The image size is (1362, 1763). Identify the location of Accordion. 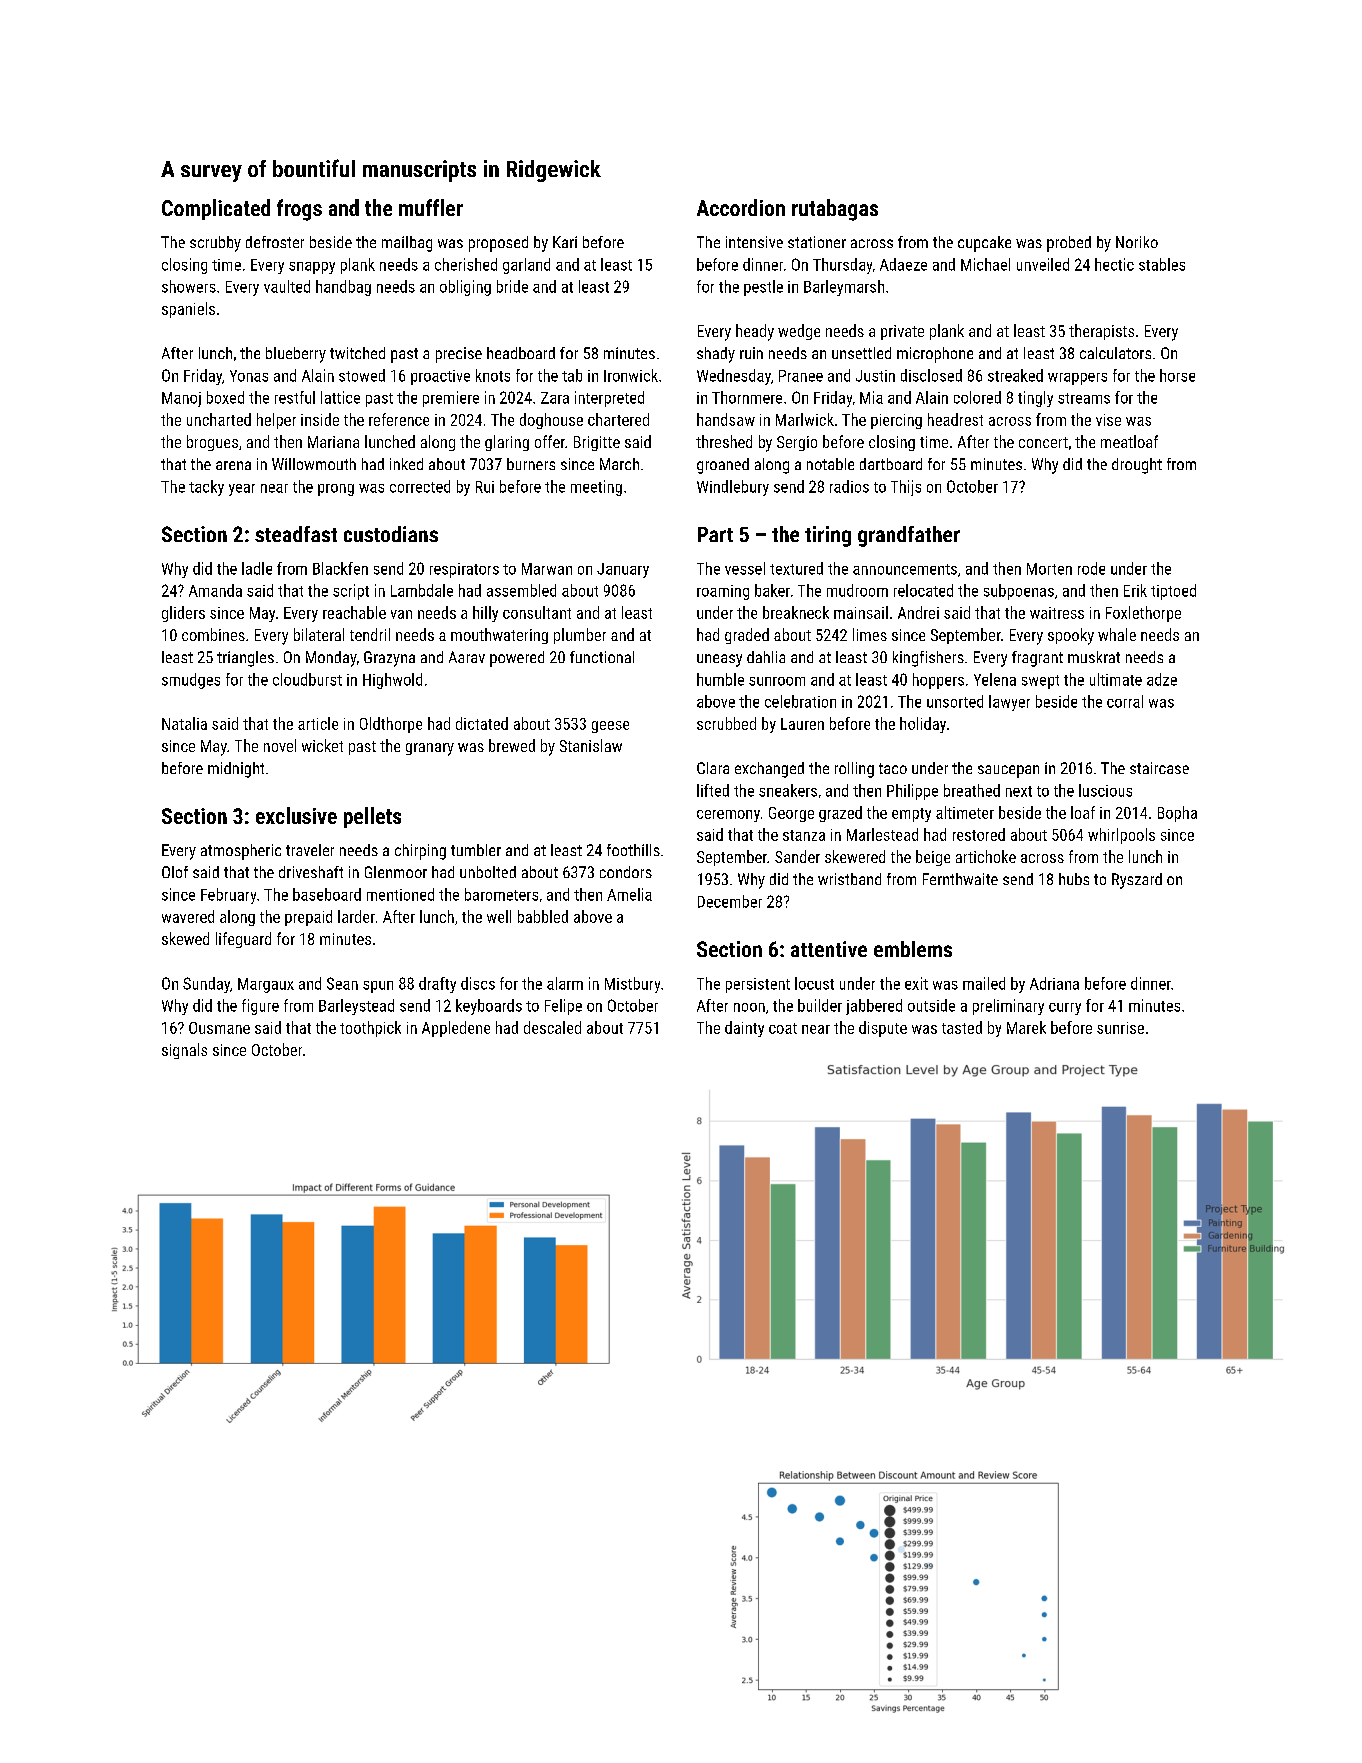
(741, 207).
